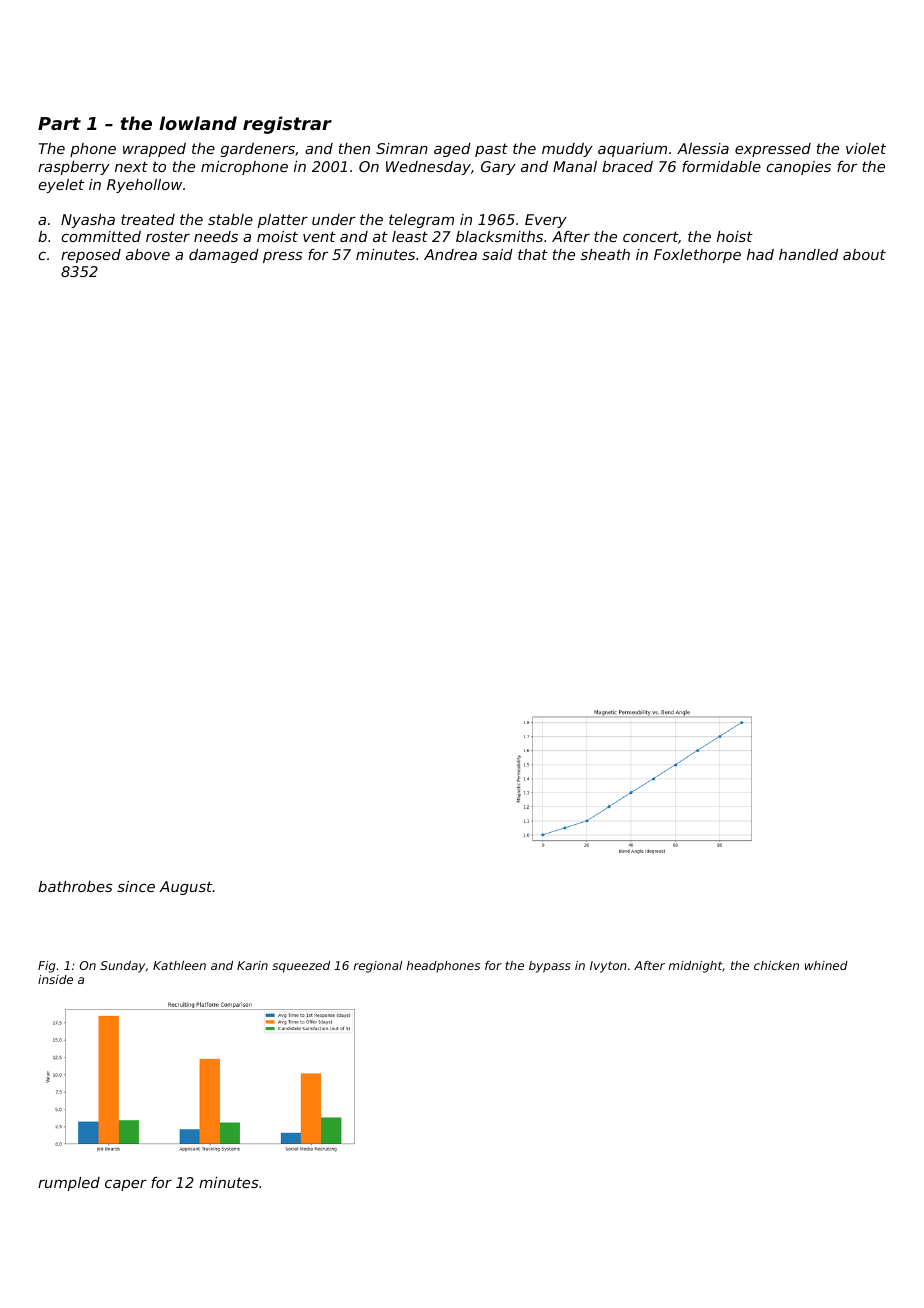 The width and height of the page is (924, 1308). Describe the element at coordinates (75, 886) in the page. I see `bathrobes` at that location.
